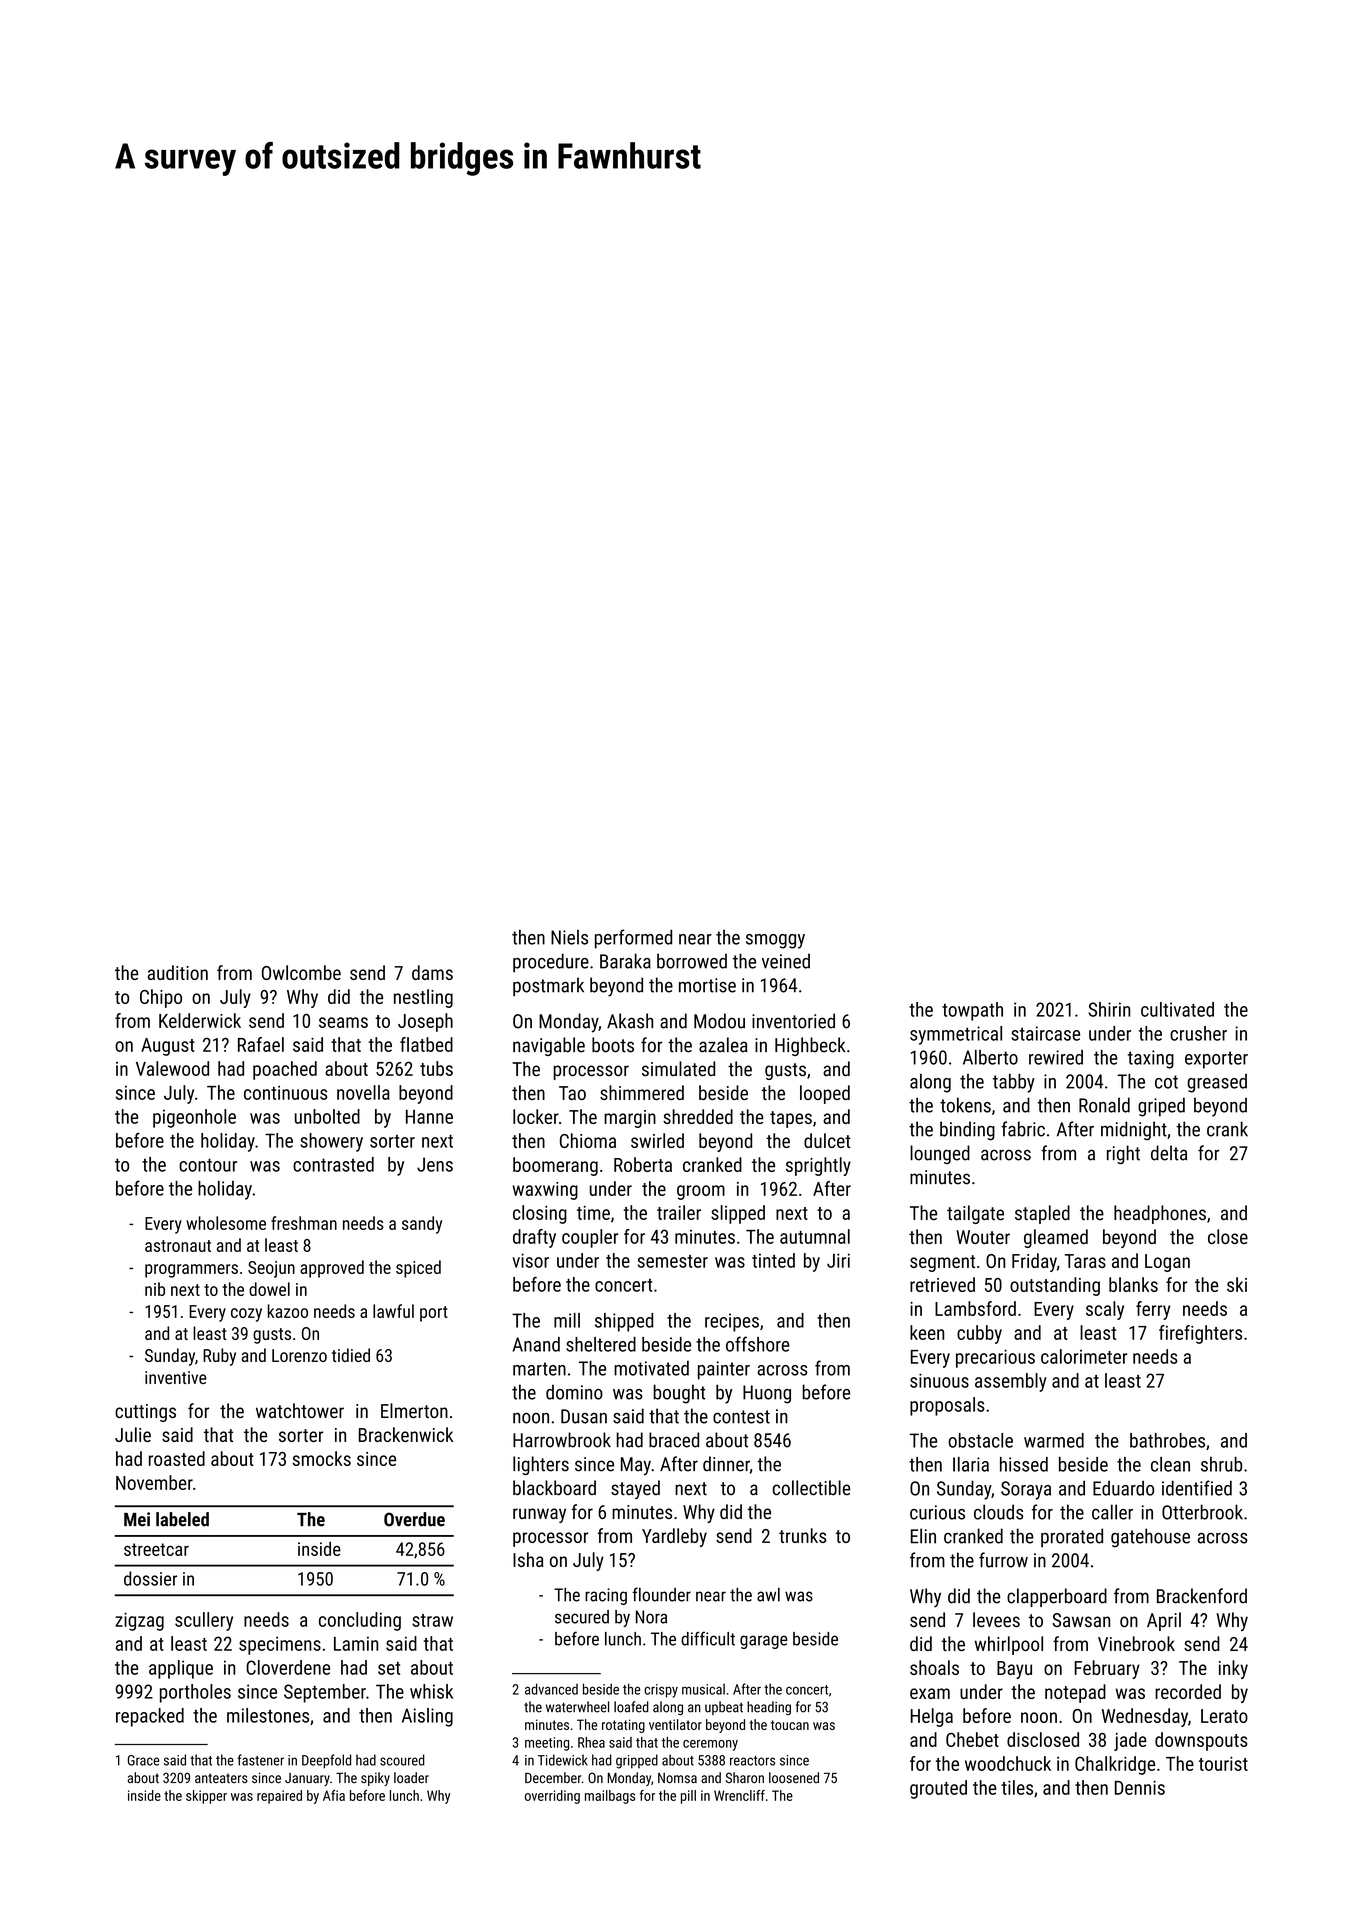  Describe the element at coordinates (181, 1669) in the screenshot. I see `applique` at that location.
